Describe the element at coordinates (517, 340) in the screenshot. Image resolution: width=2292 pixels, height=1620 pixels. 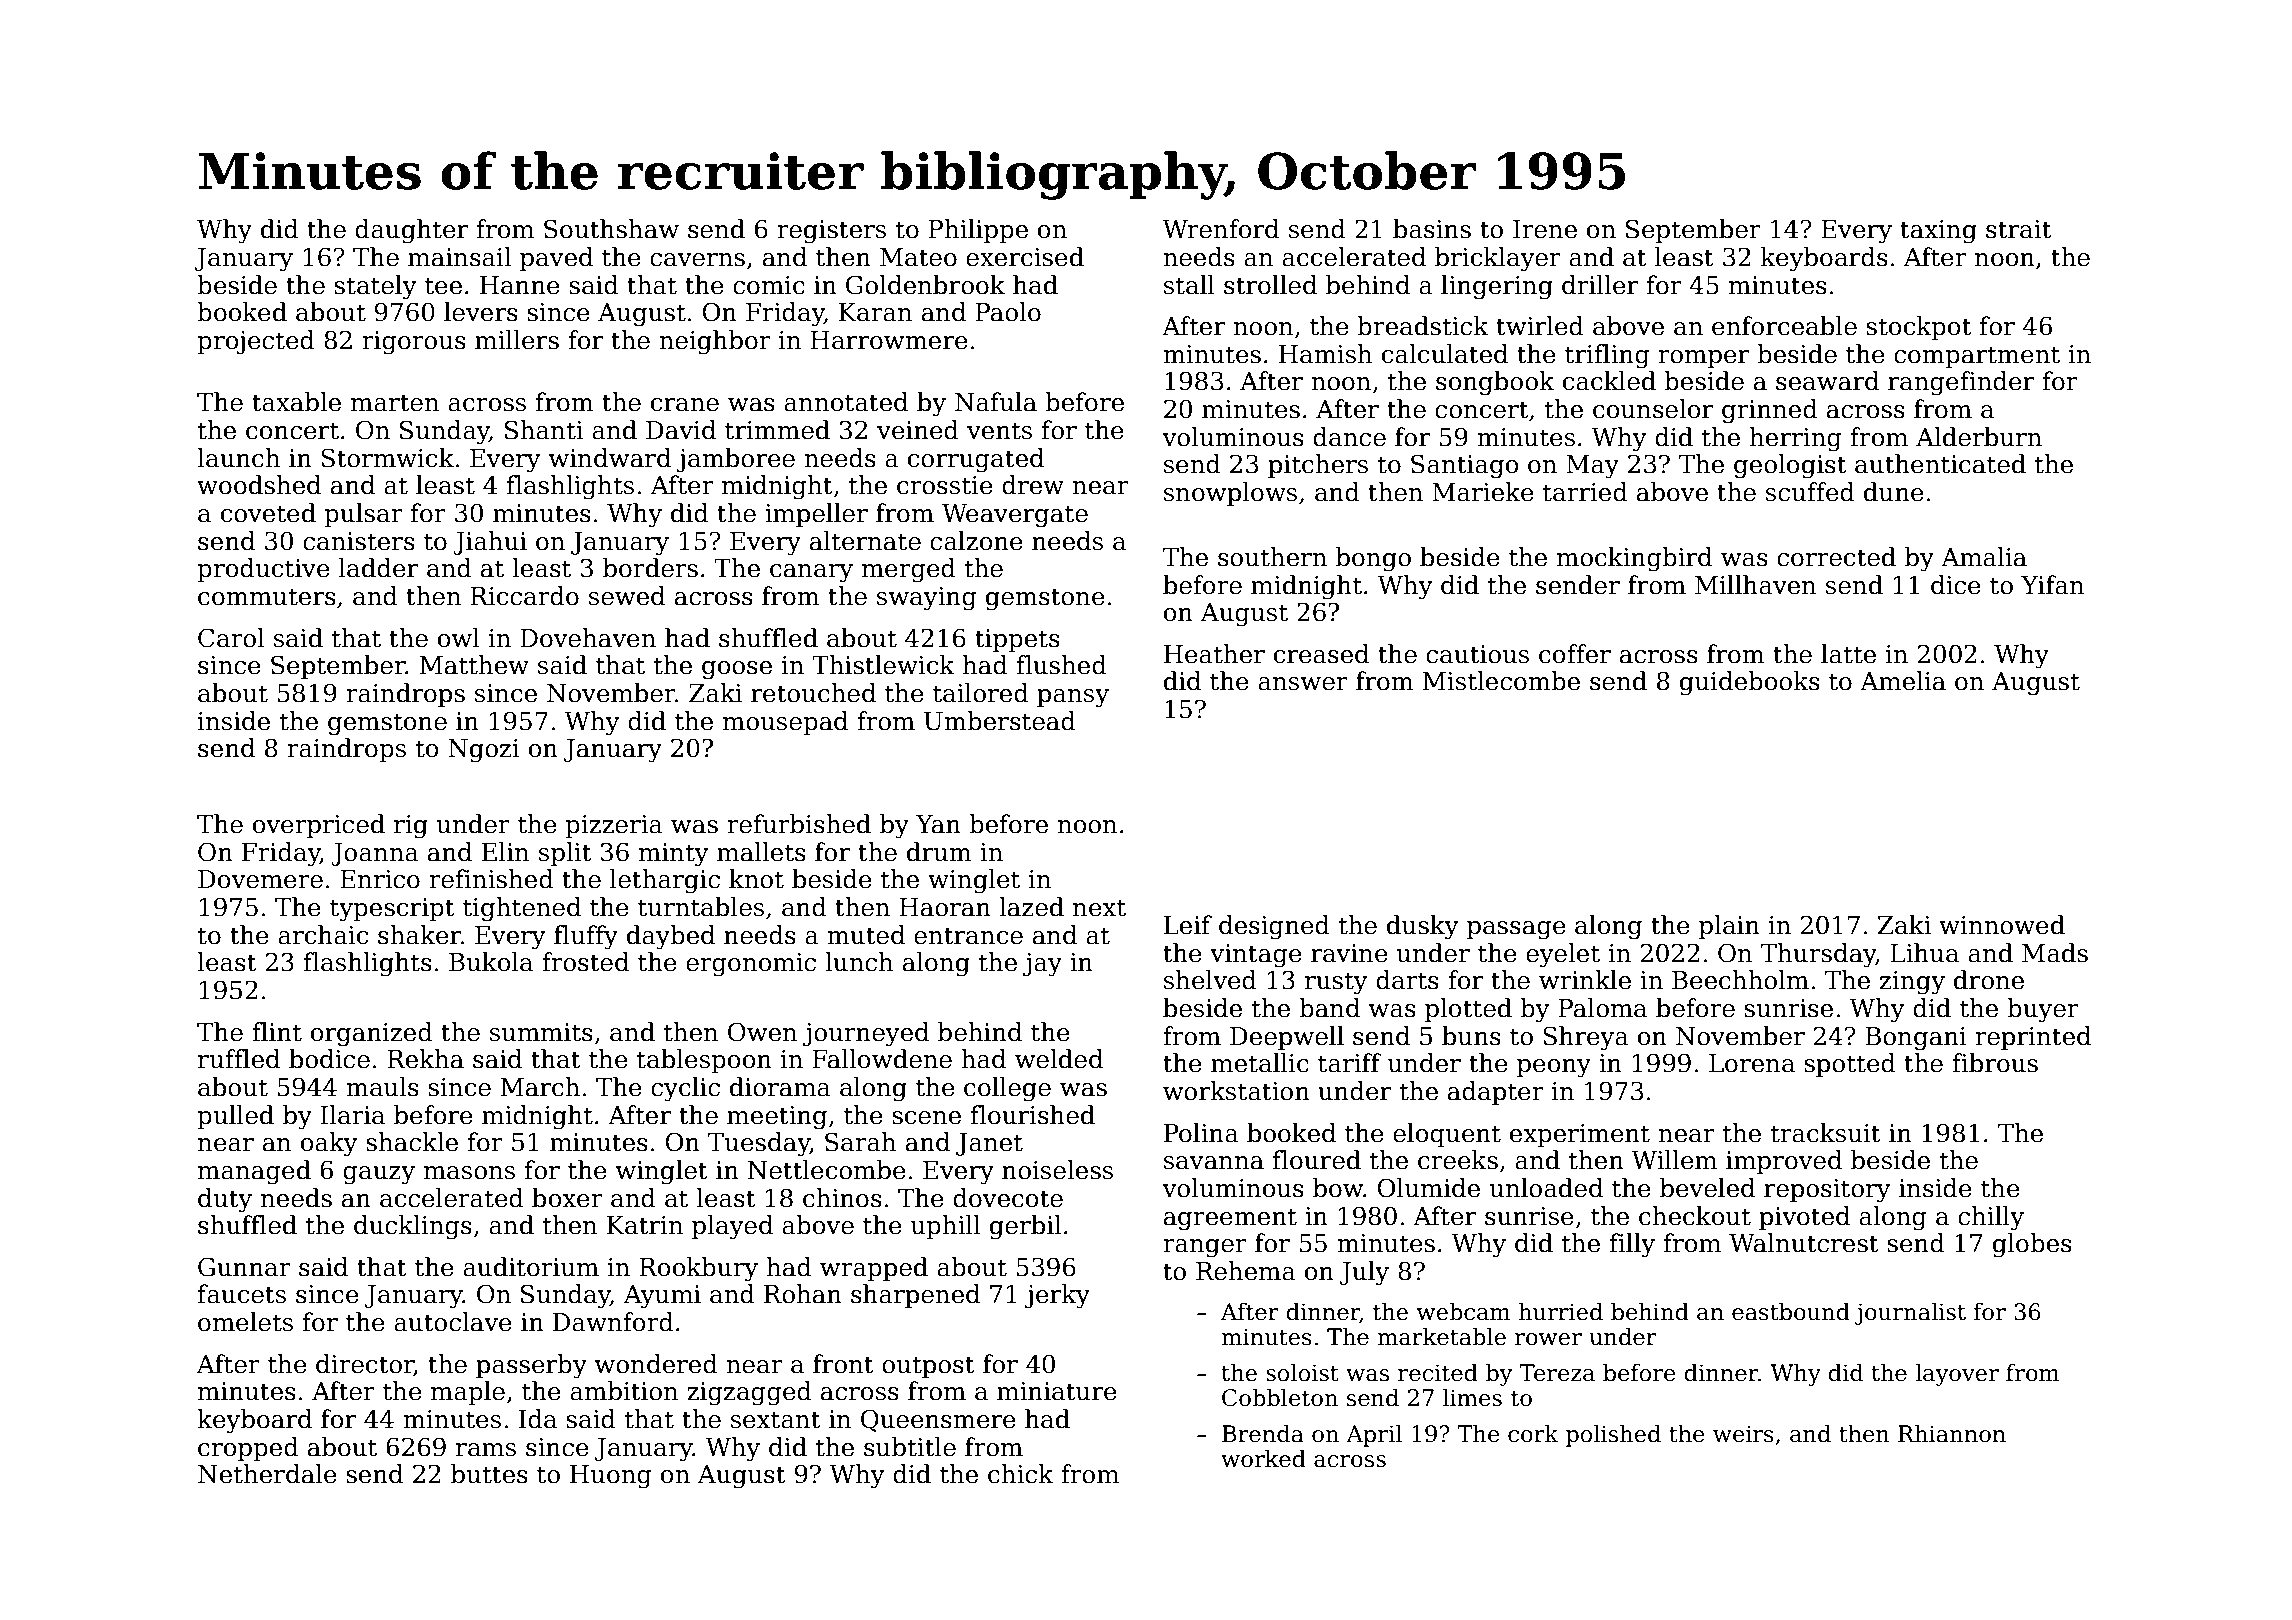
I see `millers` at that location.
